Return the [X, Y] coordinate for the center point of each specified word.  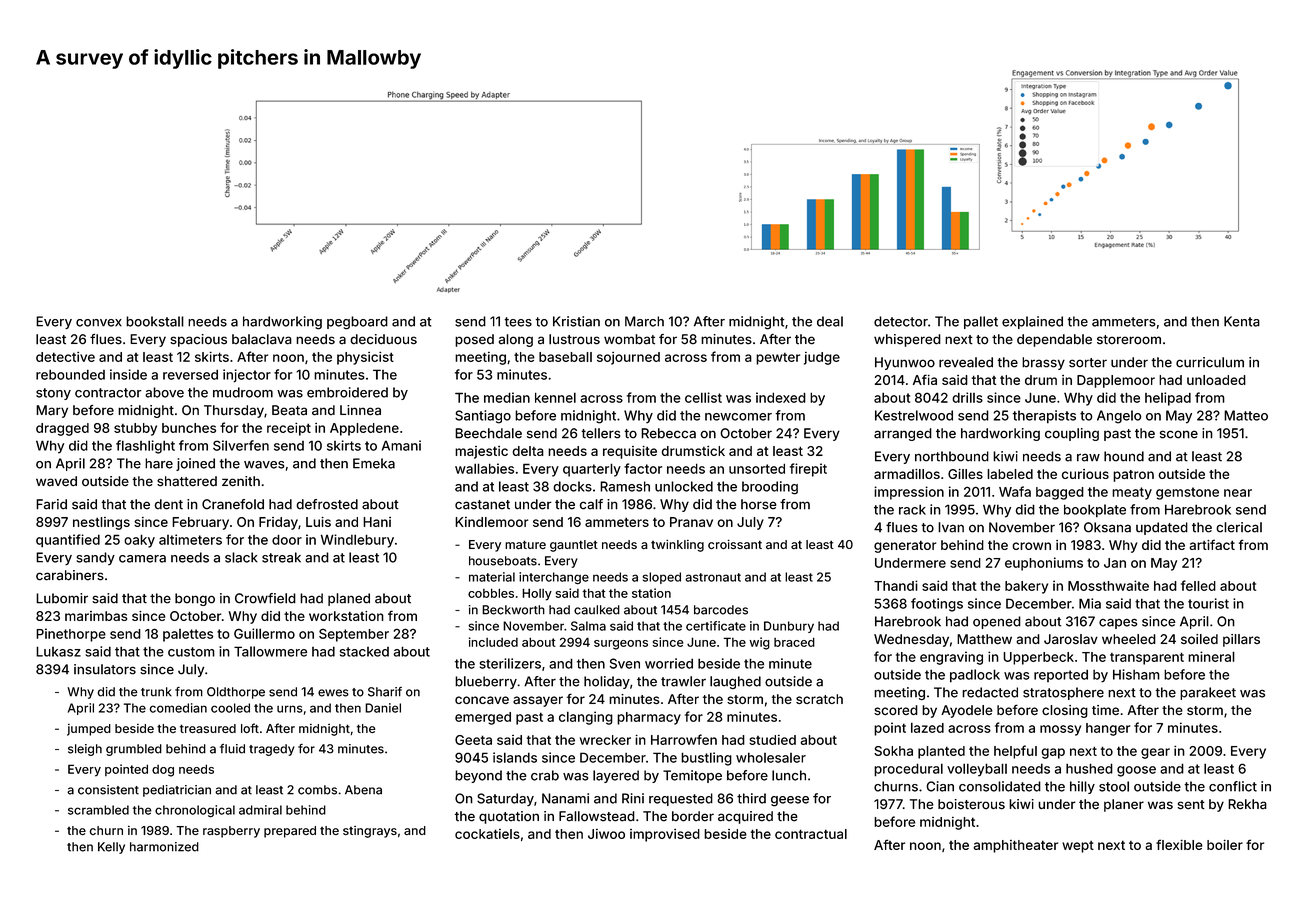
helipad [1168, 399]
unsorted [757, 468]
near [1238, 493]
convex [99, 323]
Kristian [576, 321]
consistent [108, 790]
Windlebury [357, 541]
